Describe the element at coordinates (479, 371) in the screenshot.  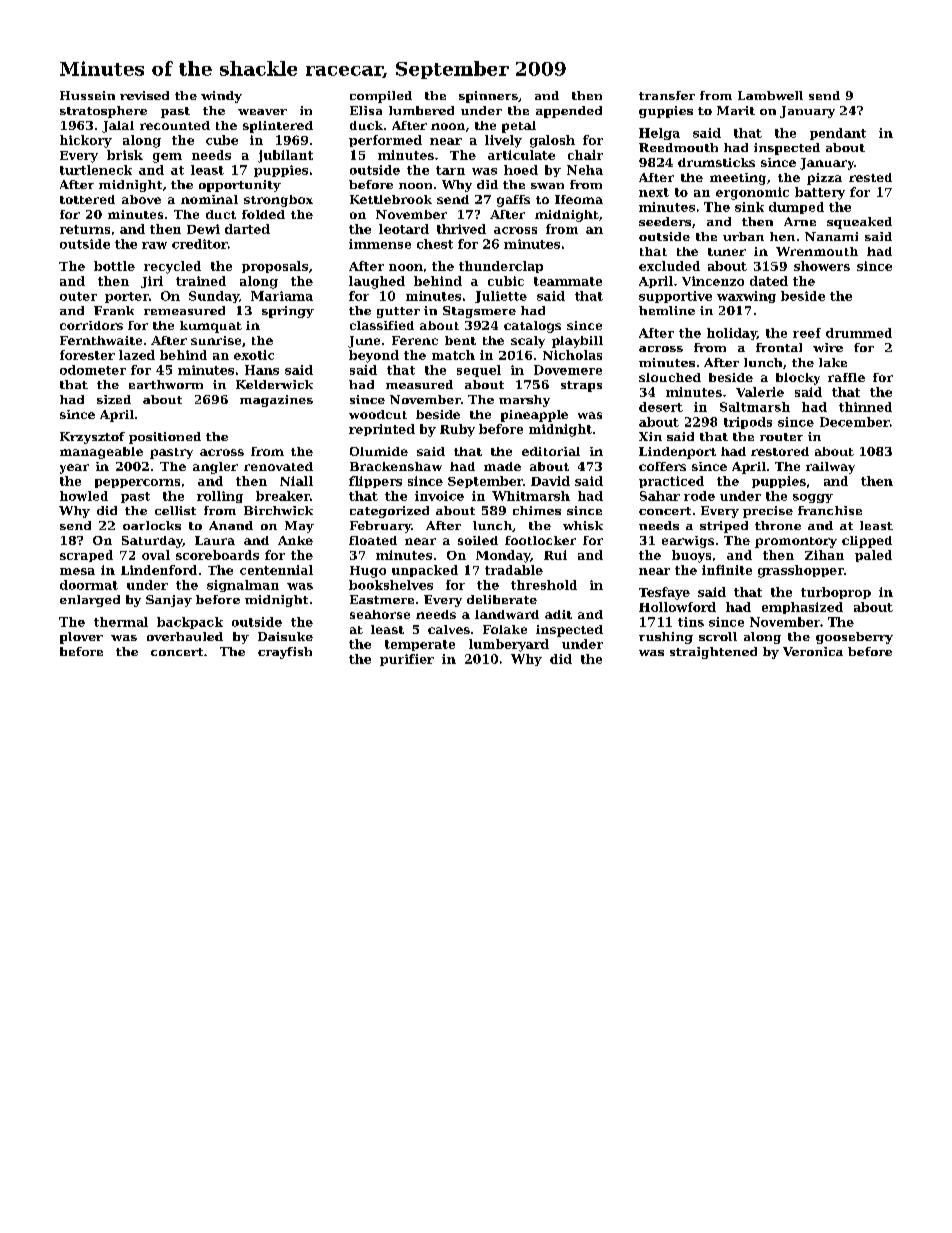
I see `sequel` at that location.
